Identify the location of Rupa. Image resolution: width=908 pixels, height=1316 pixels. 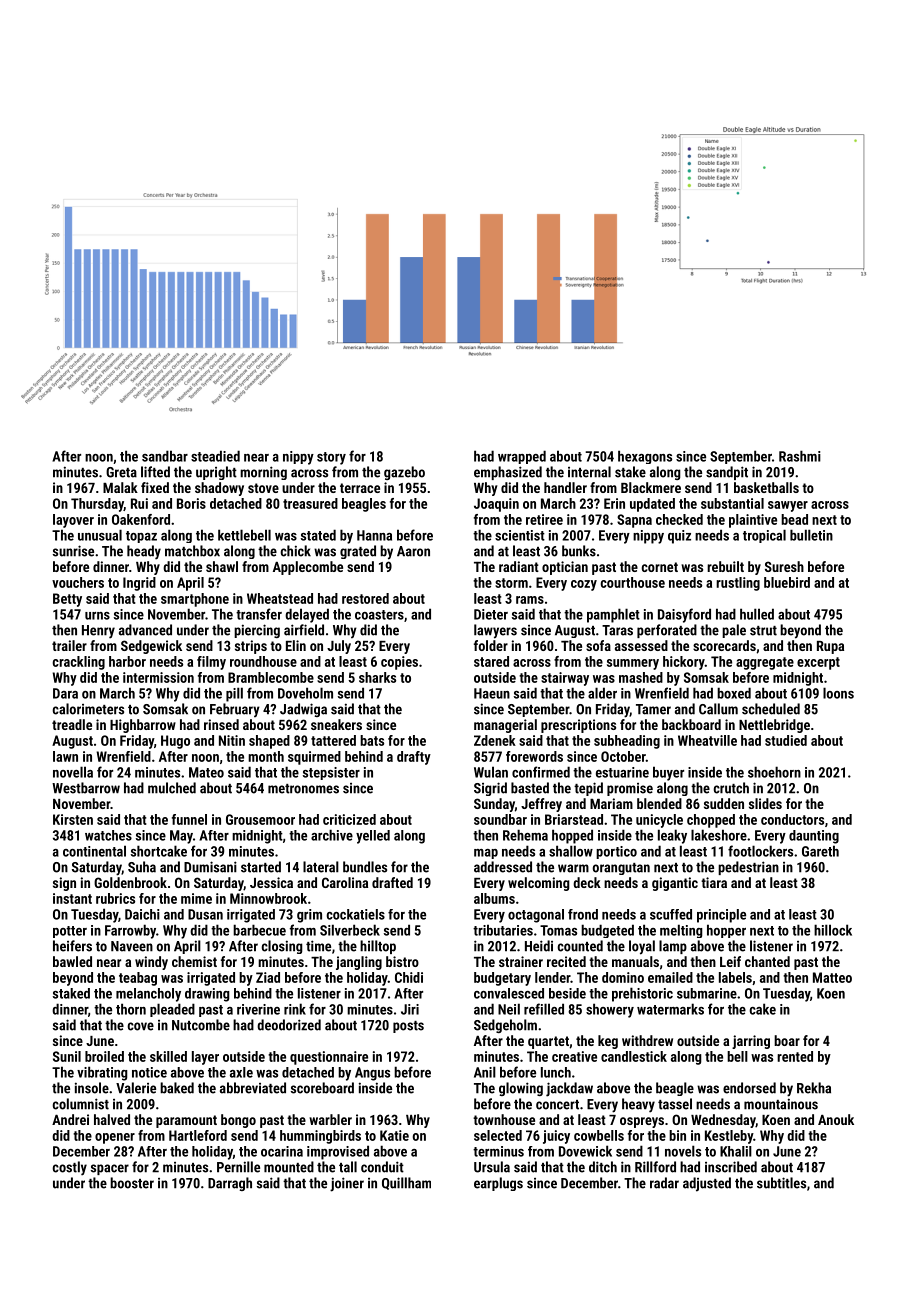
(830, 647).
